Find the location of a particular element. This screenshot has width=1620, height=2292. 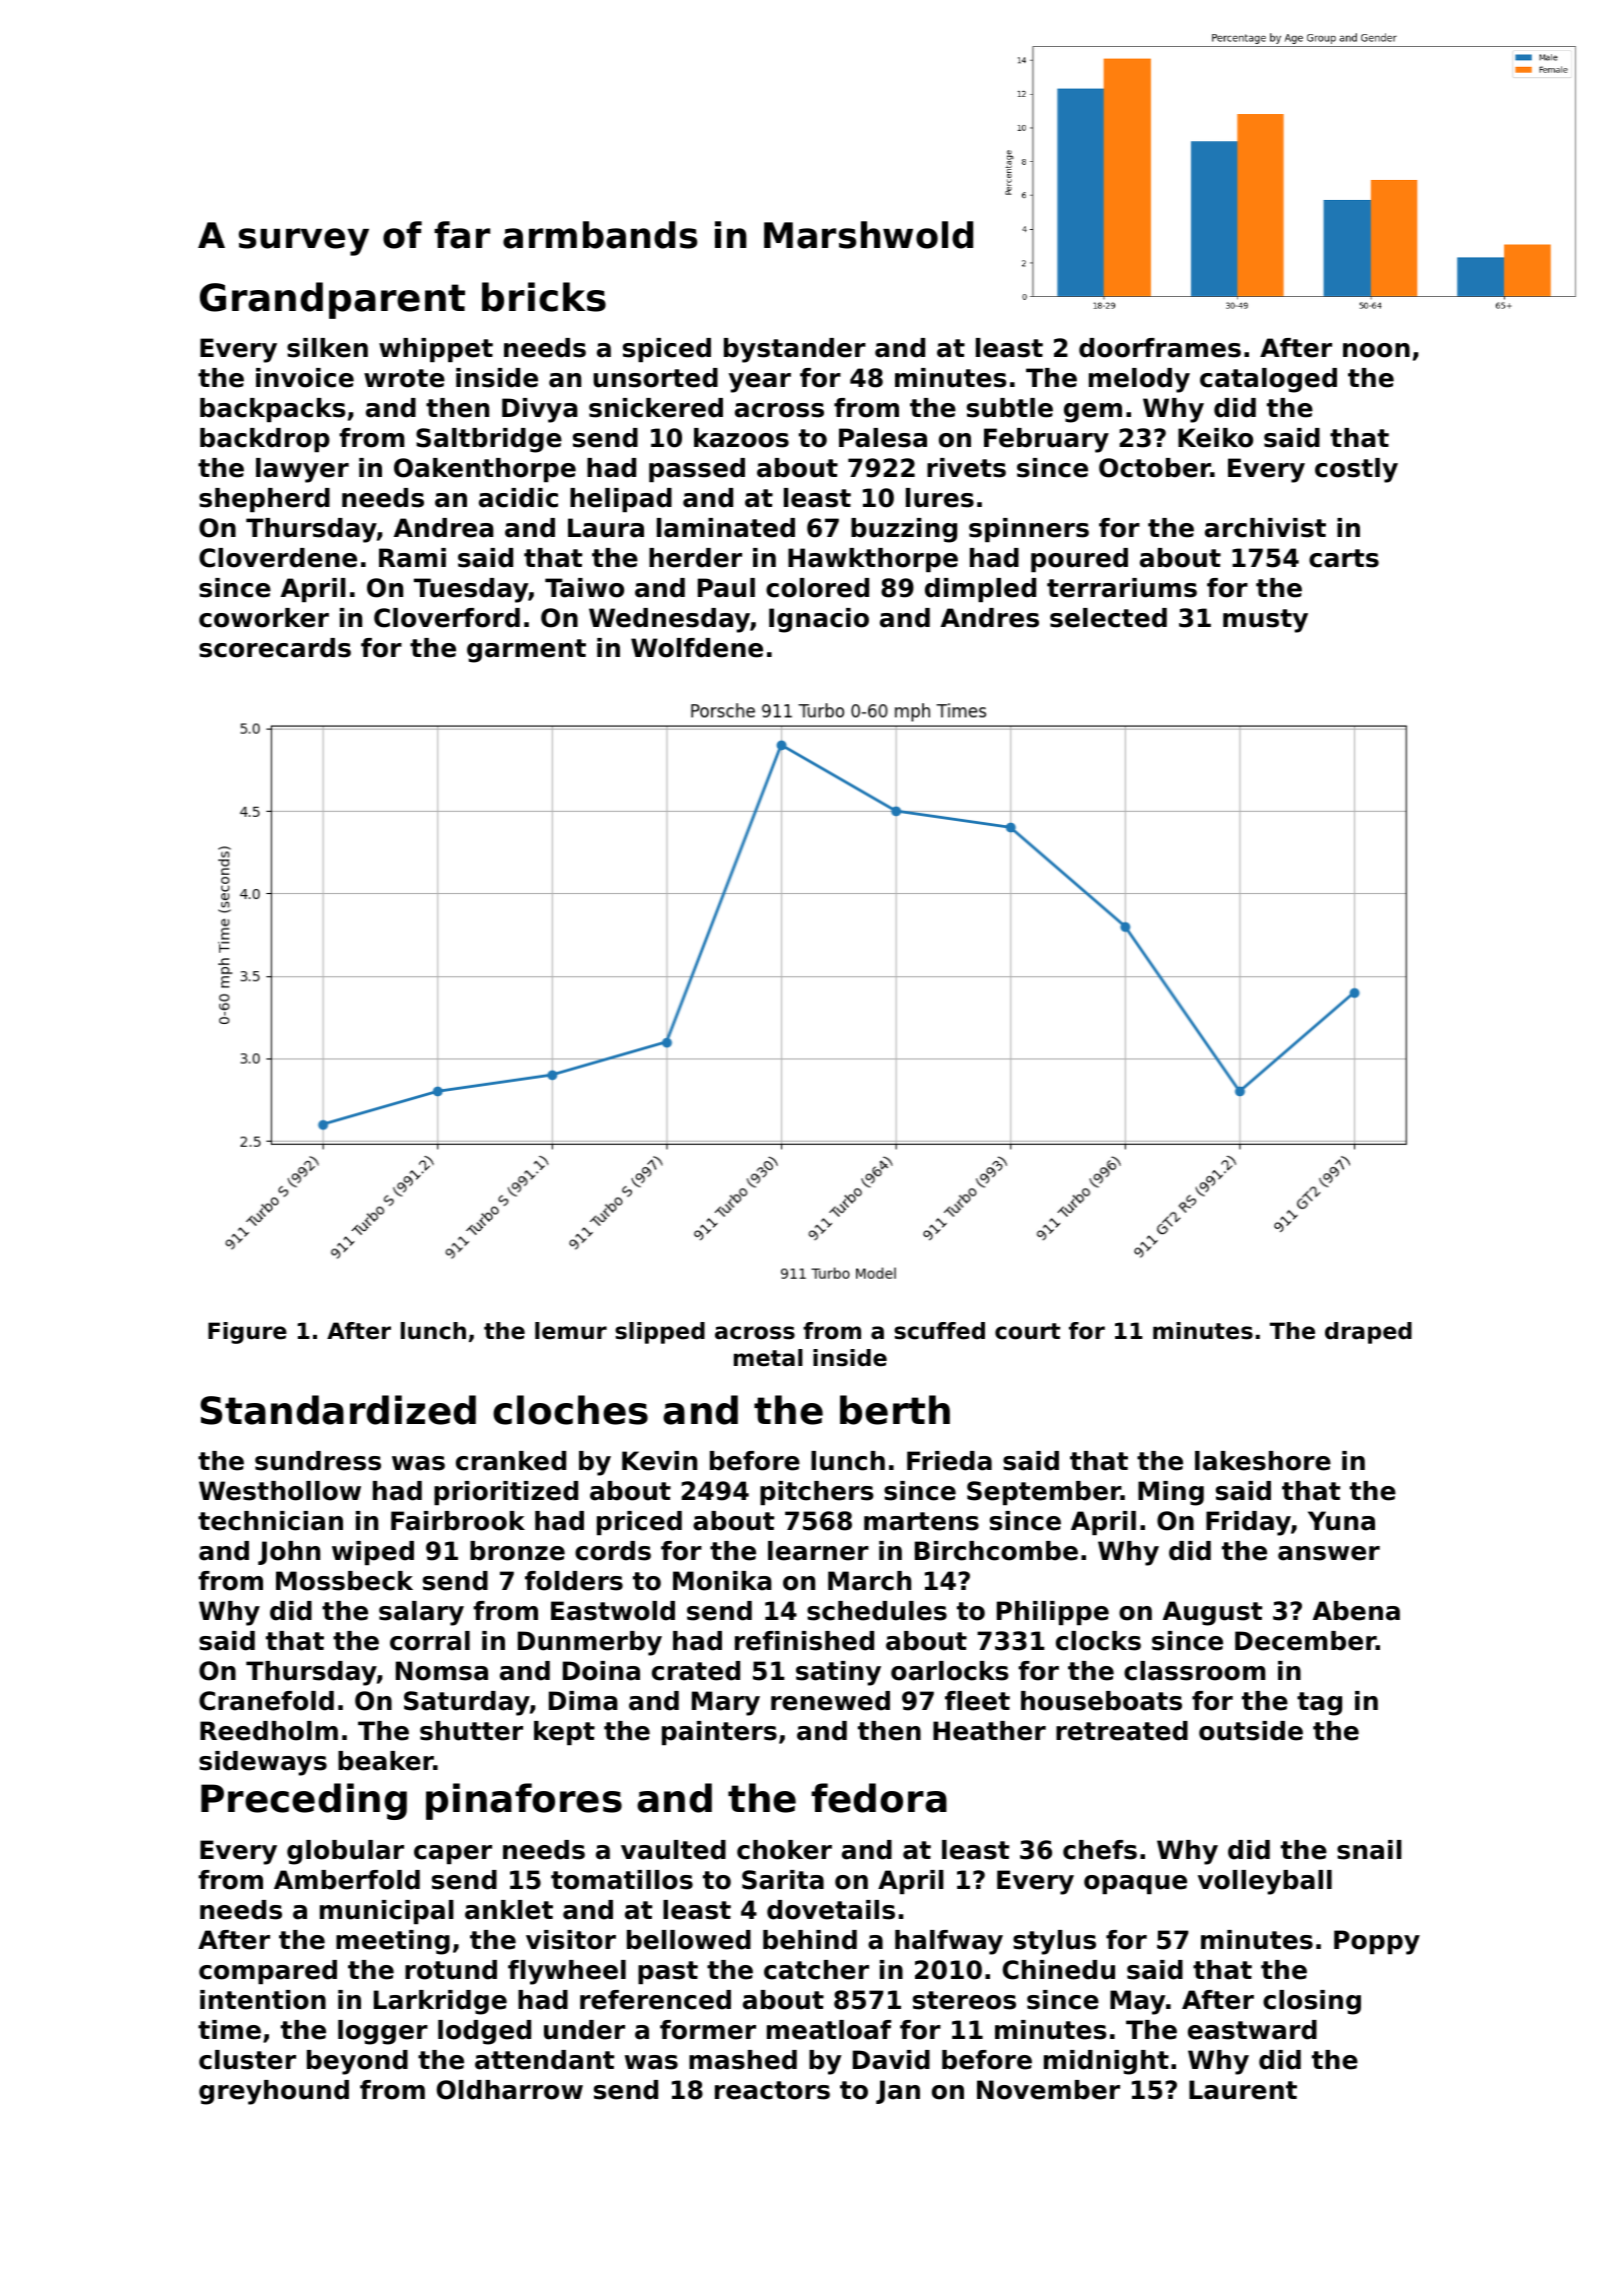

lures is located at coordinates (940, 498).
